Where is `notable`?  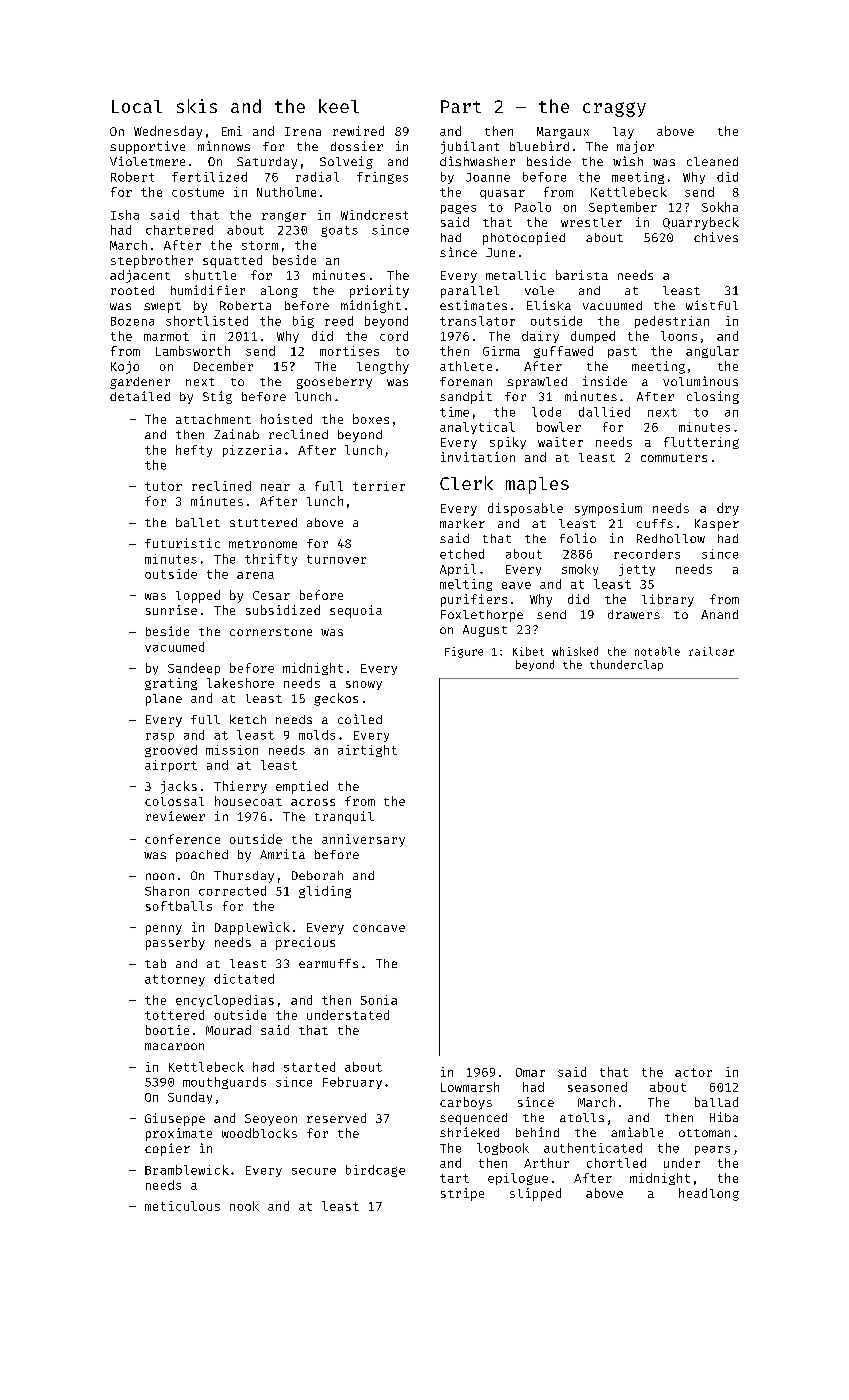
notable is located at coordinates (657, 651).
